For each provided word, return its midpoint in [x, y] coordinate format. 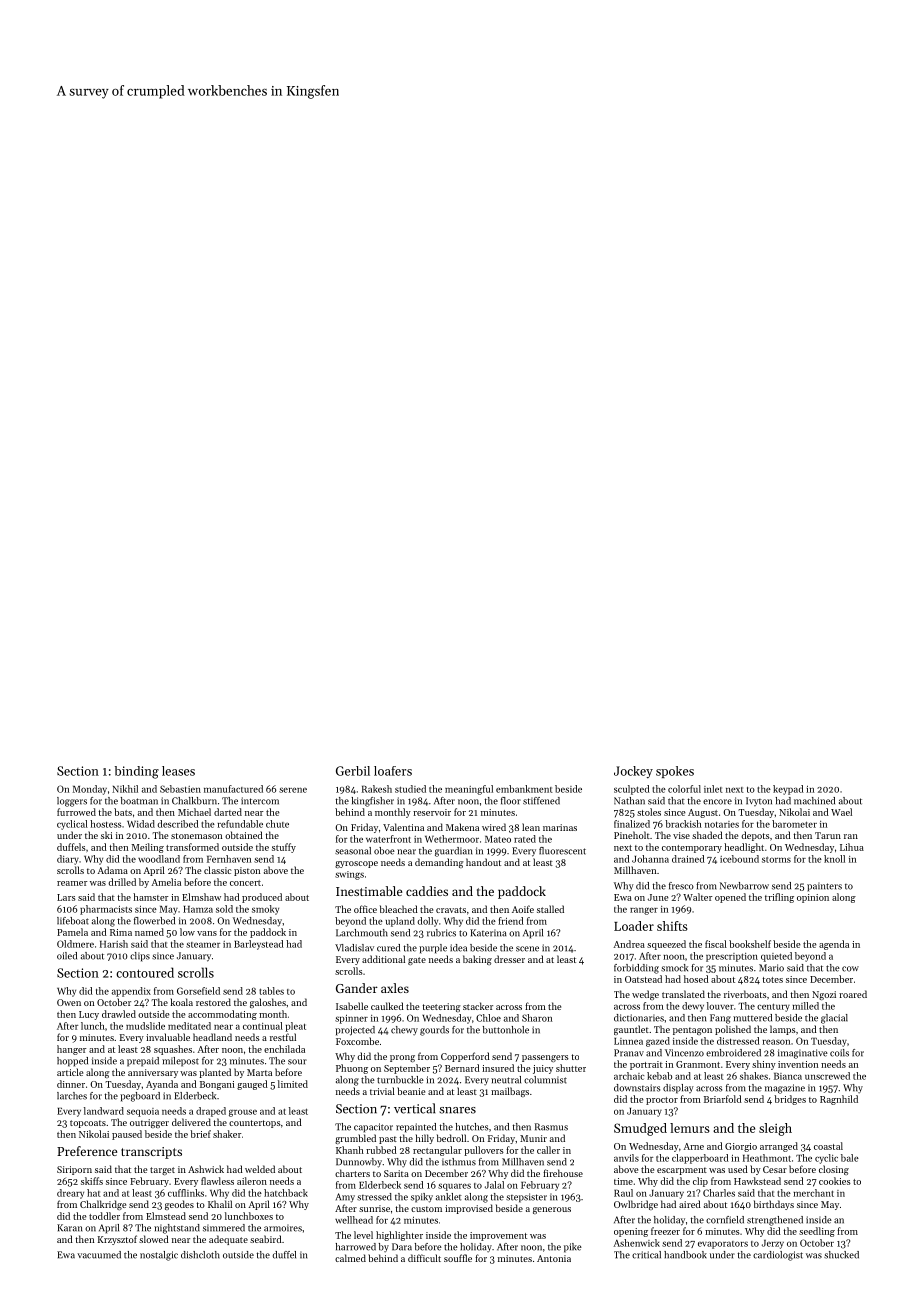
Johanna [650, 859]
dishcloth [200, 1255]
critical [646, 1255]
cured [388, 948]
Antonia [554, 1258]
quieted [776, 957]
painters [824, 887]
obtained [244, 835]
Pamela [72, 932]
